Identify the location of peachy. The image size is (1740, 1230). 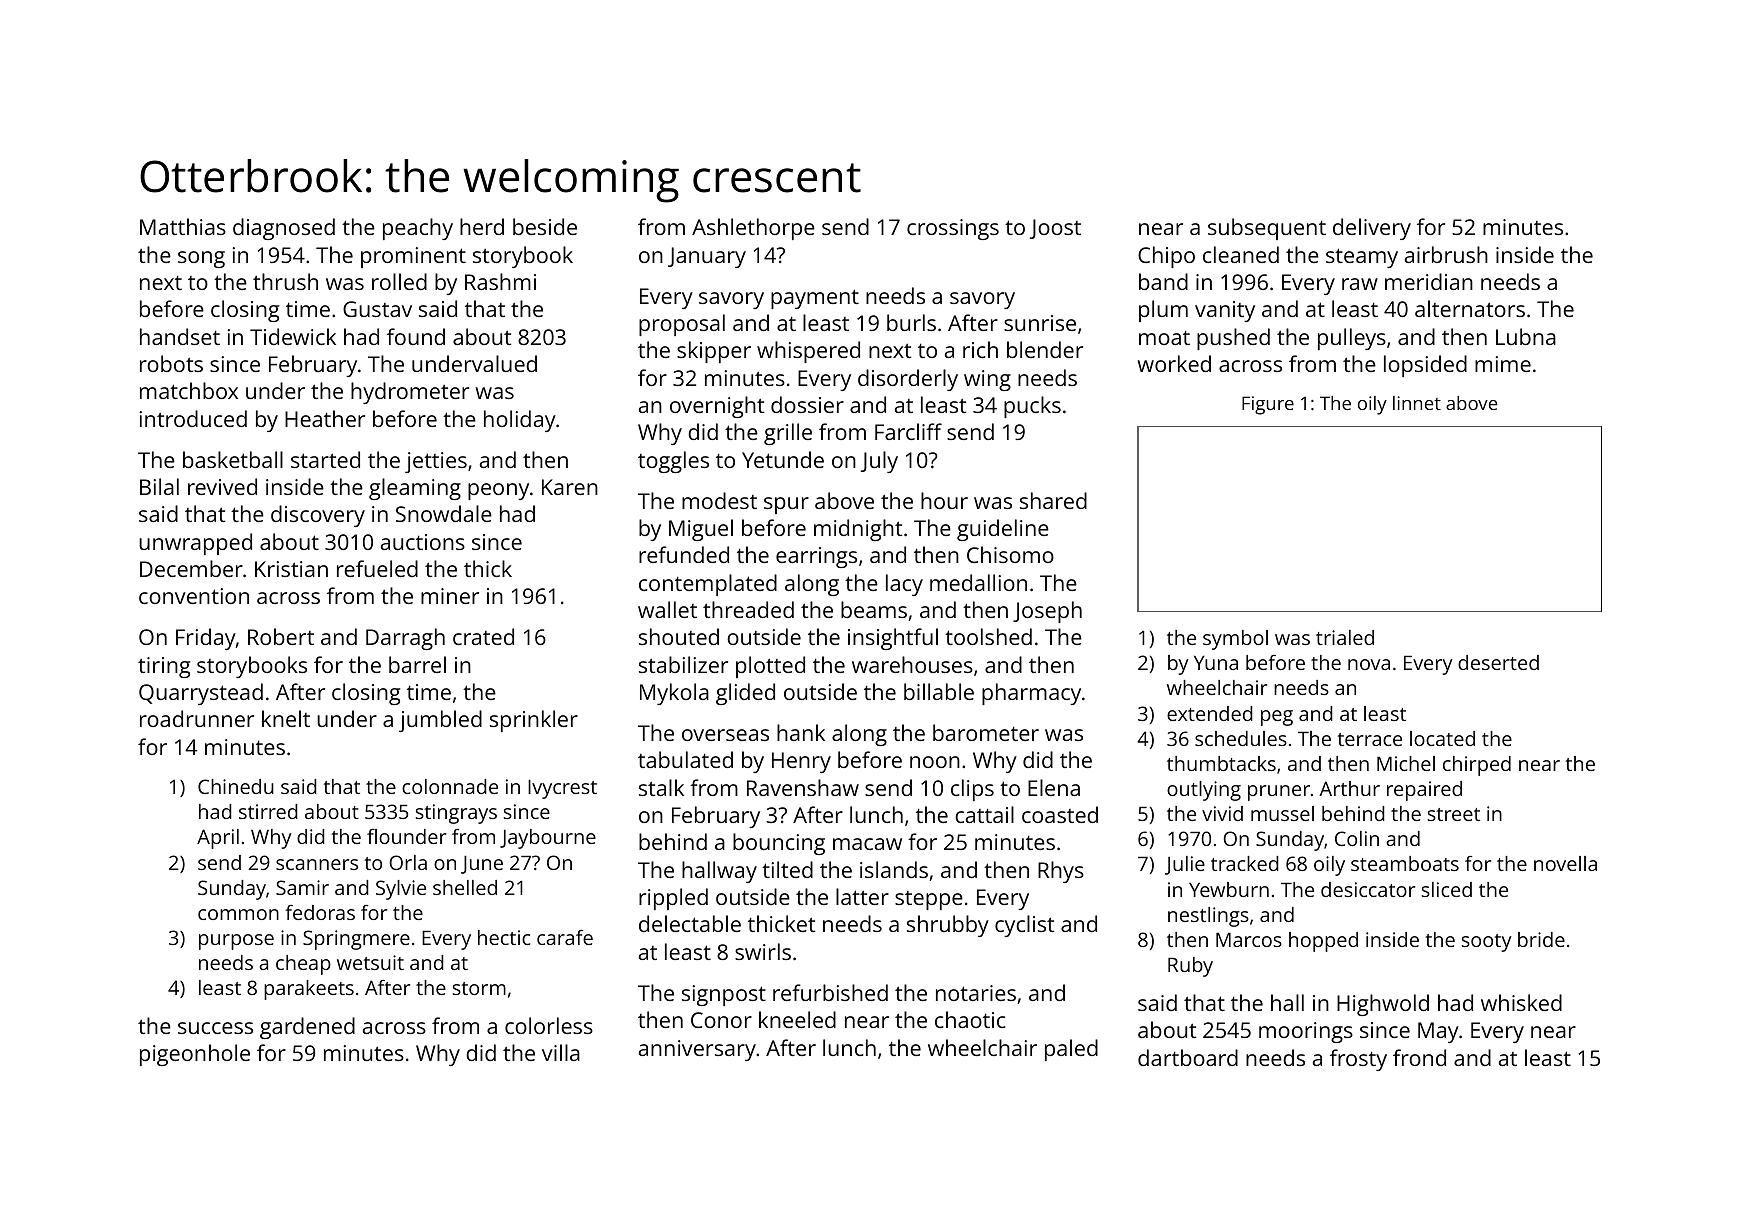
(418, 229).
